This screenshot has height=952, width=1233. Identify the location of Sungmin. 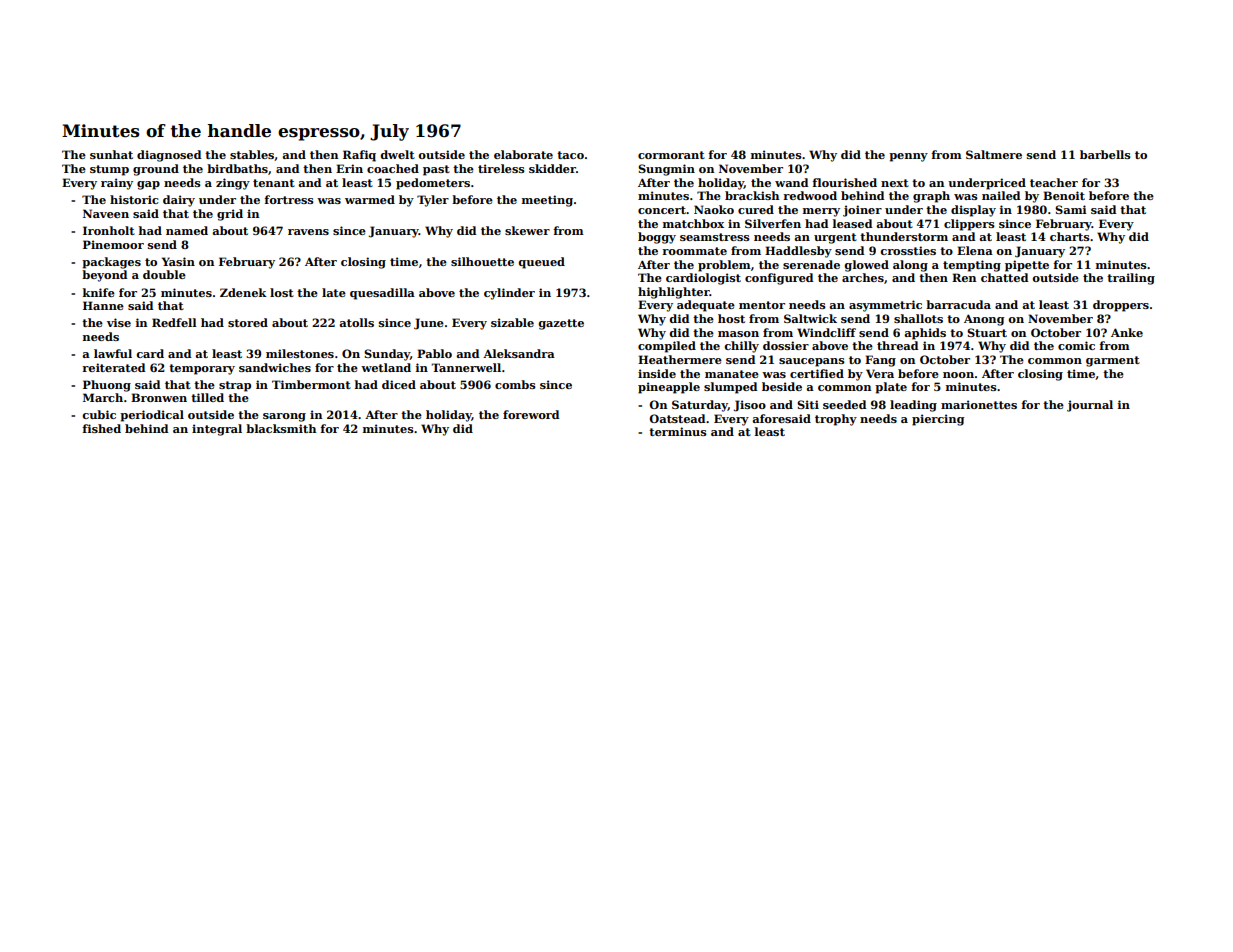
(666, 170).
